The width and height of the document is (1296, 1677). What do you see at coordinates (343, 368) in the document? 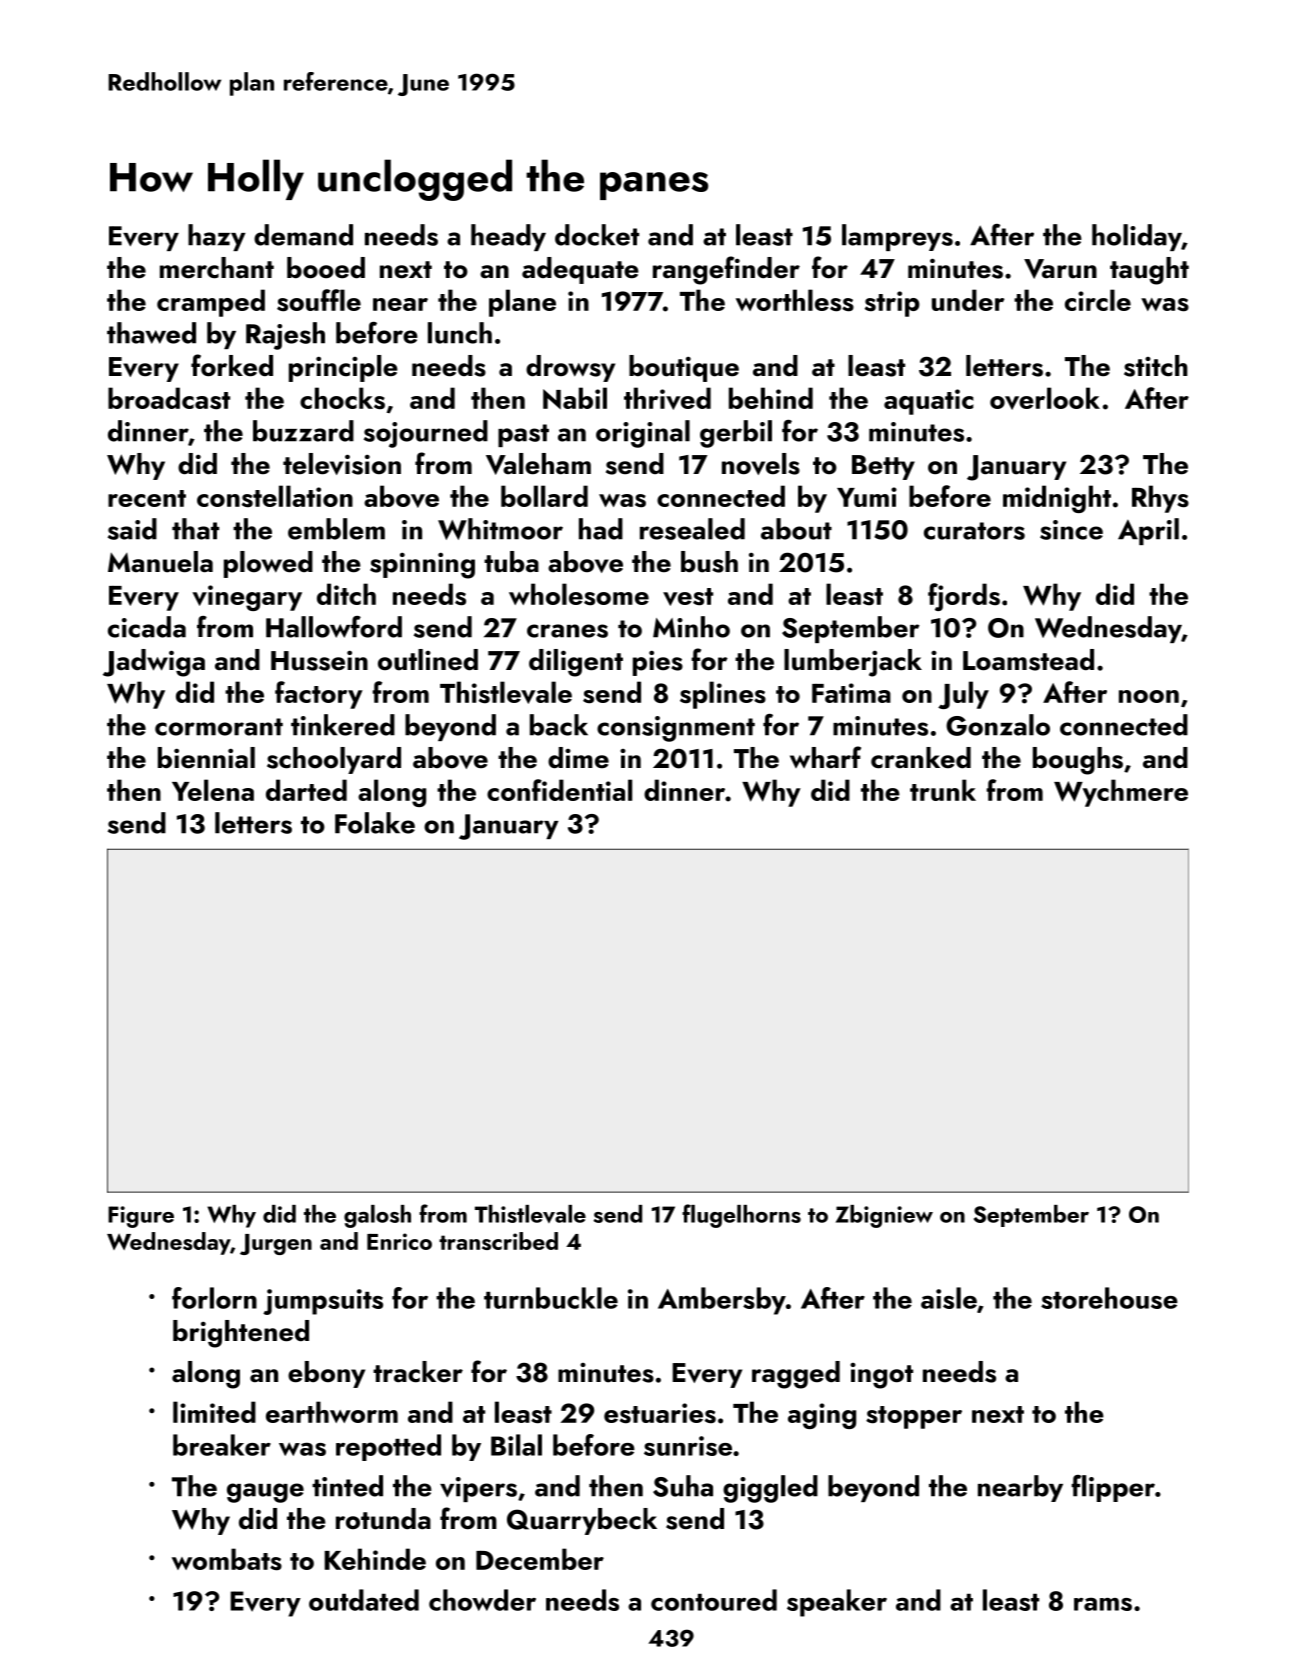
I see `principle` at bounding box center [343, 368].
